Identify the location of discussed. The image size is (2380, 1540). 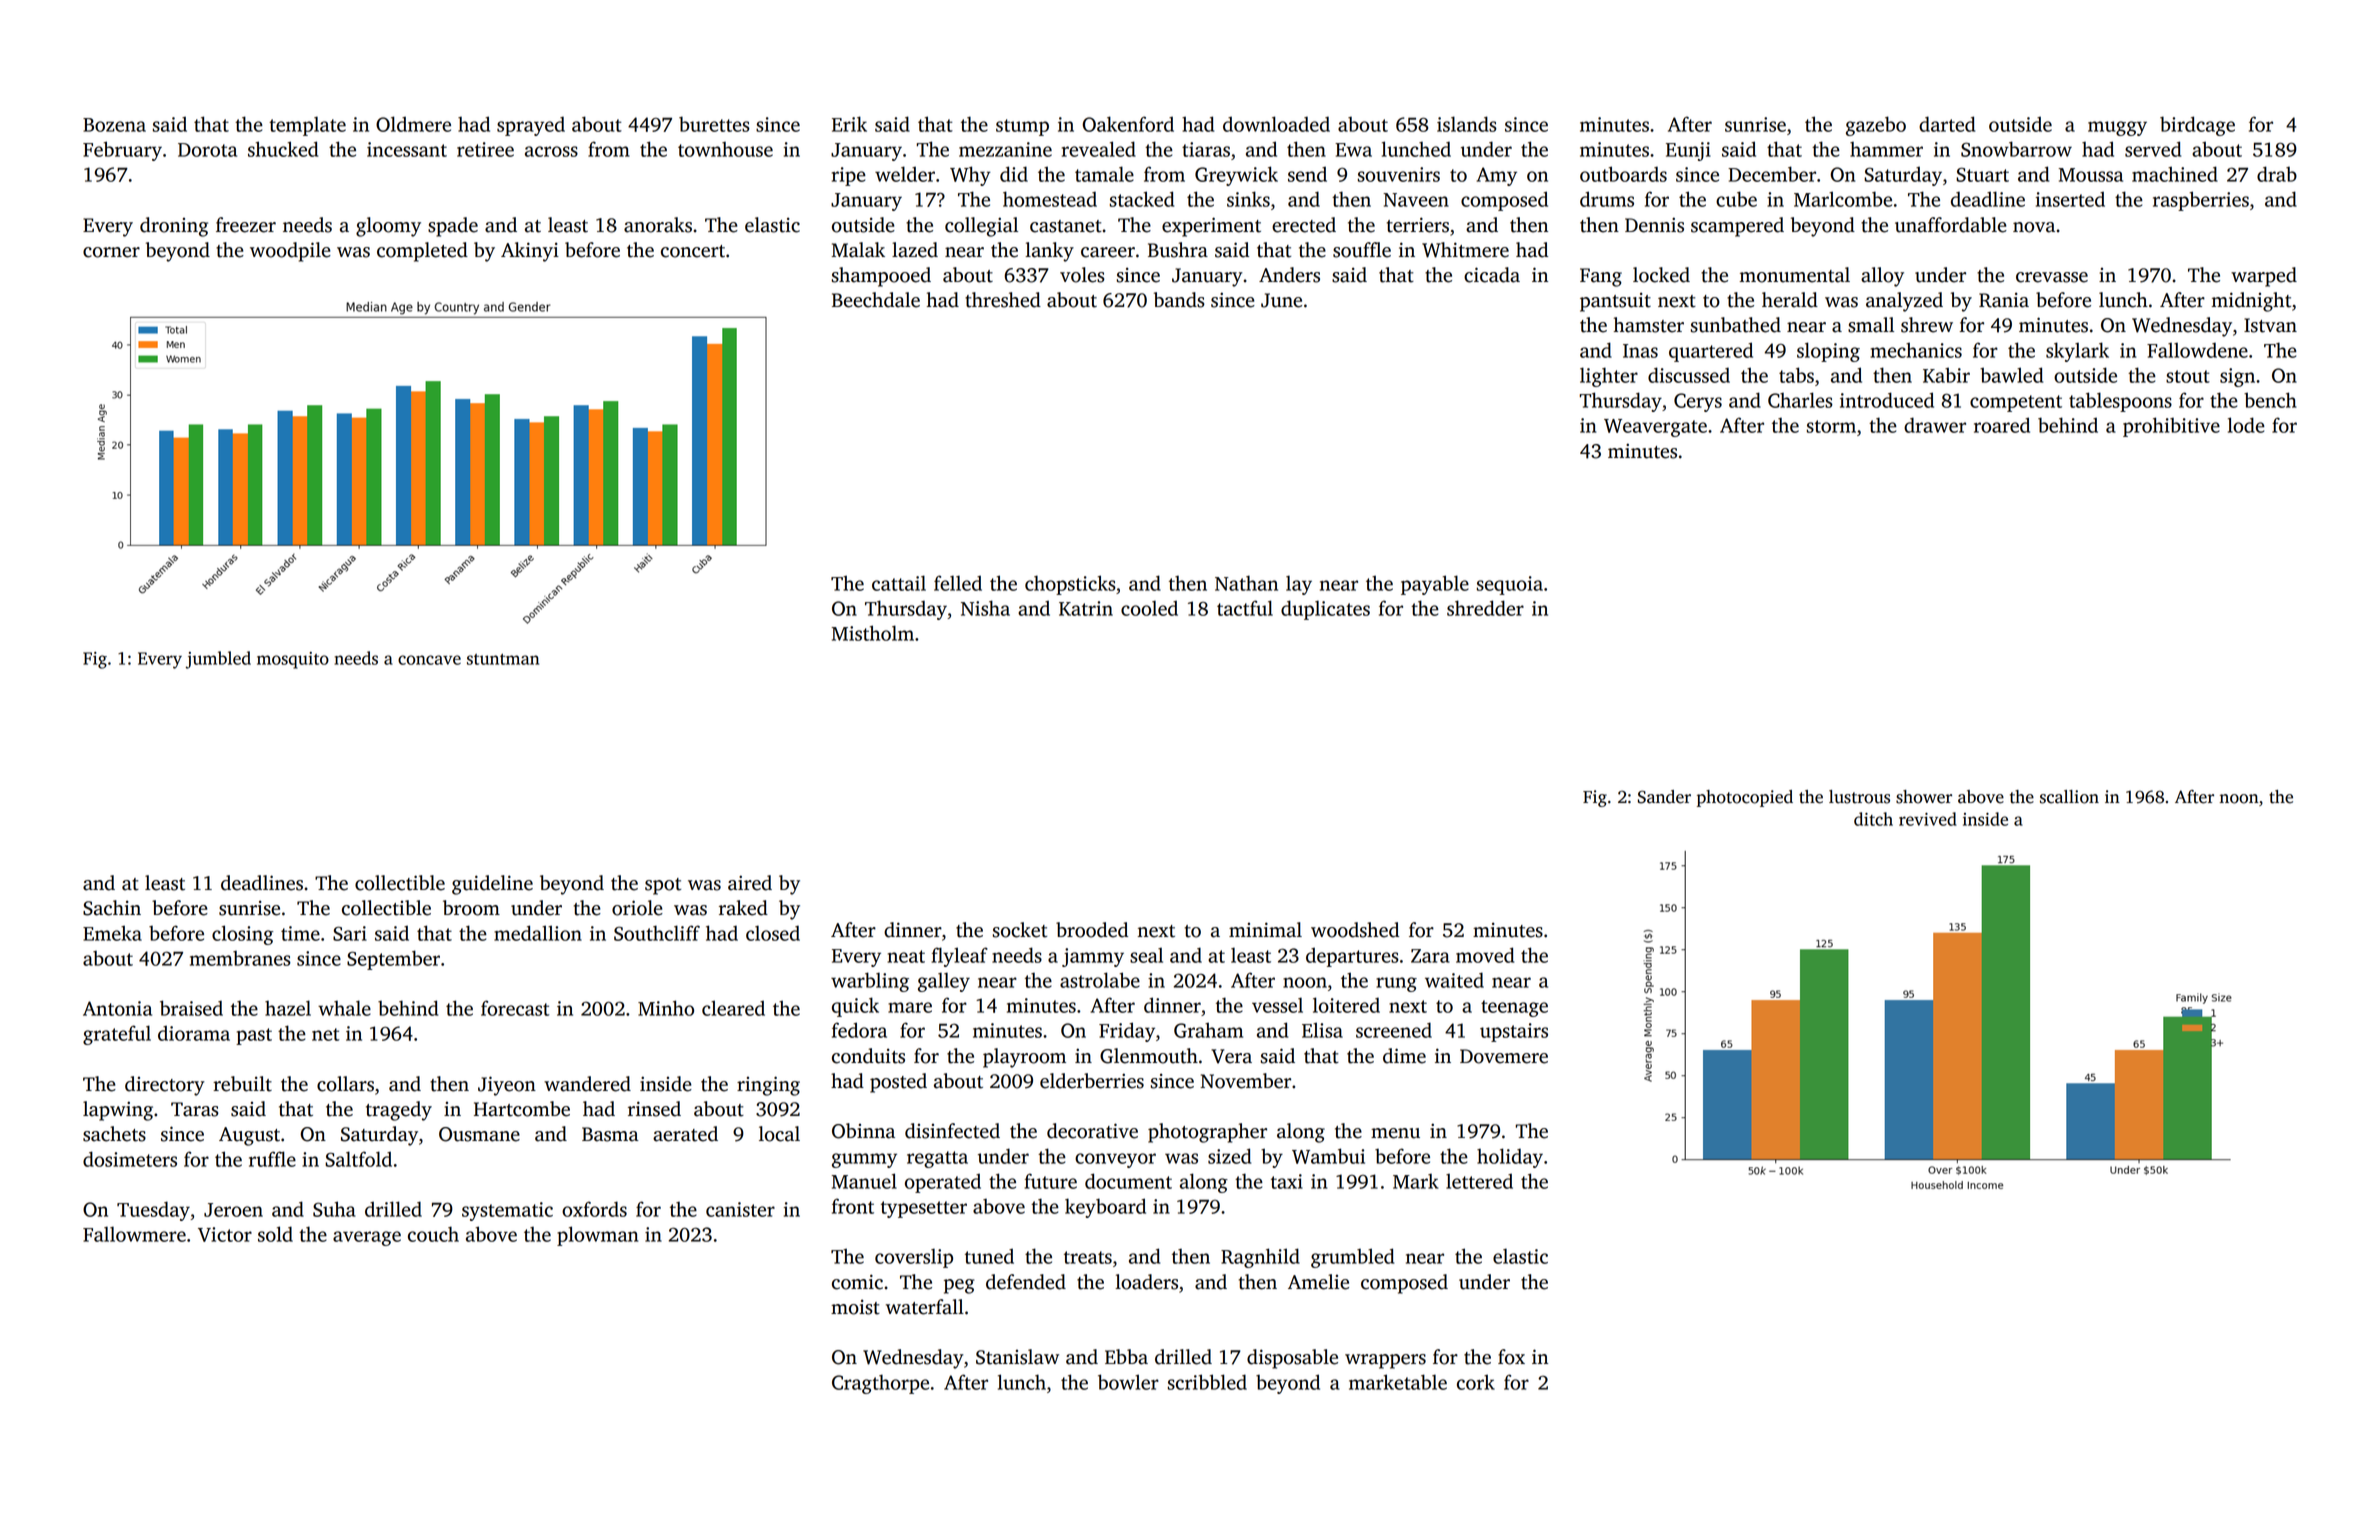
(1689, 375).
